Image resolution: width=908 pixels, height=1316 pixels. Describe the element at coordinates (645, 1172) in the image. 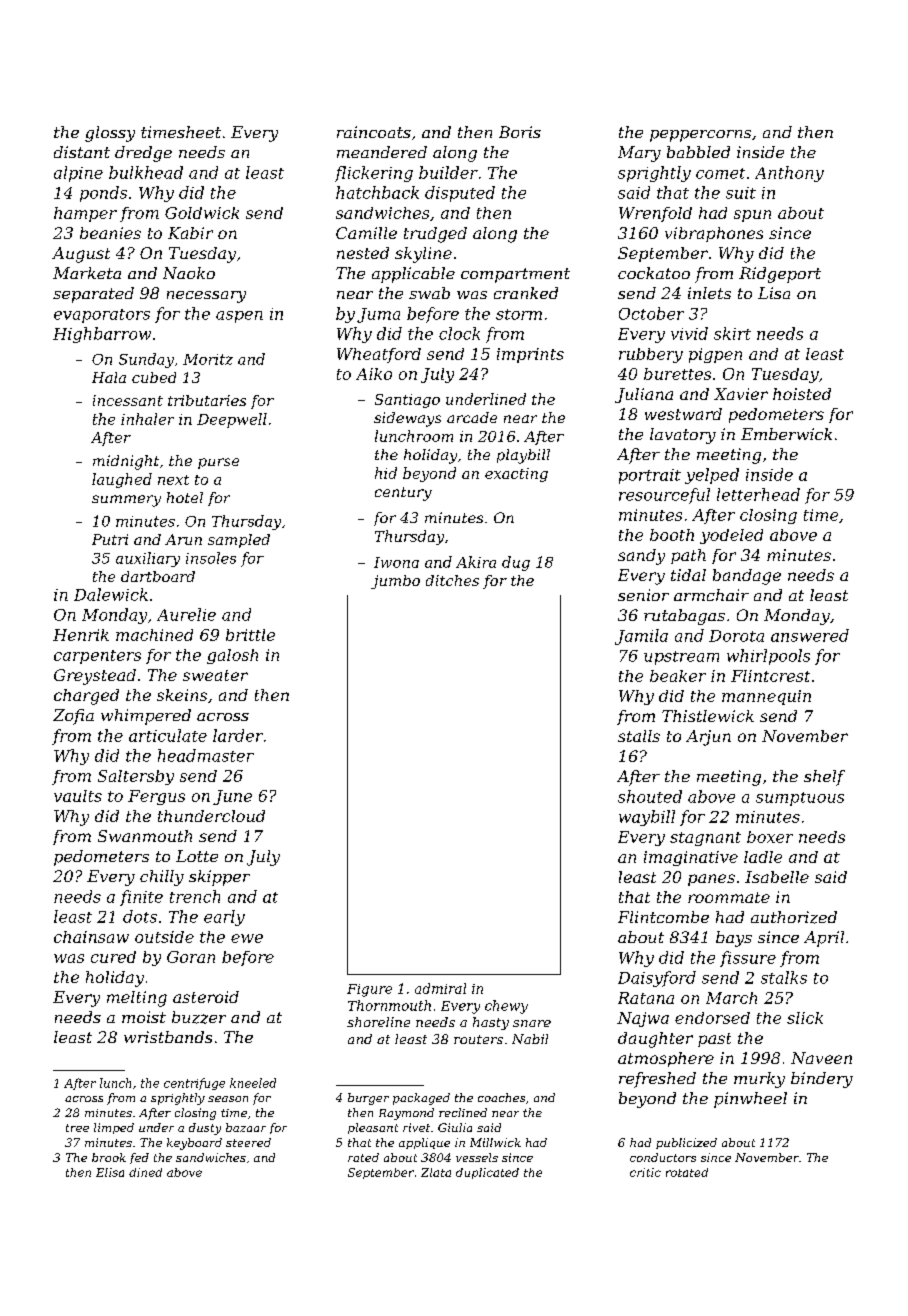

I see `critic` at that location.
